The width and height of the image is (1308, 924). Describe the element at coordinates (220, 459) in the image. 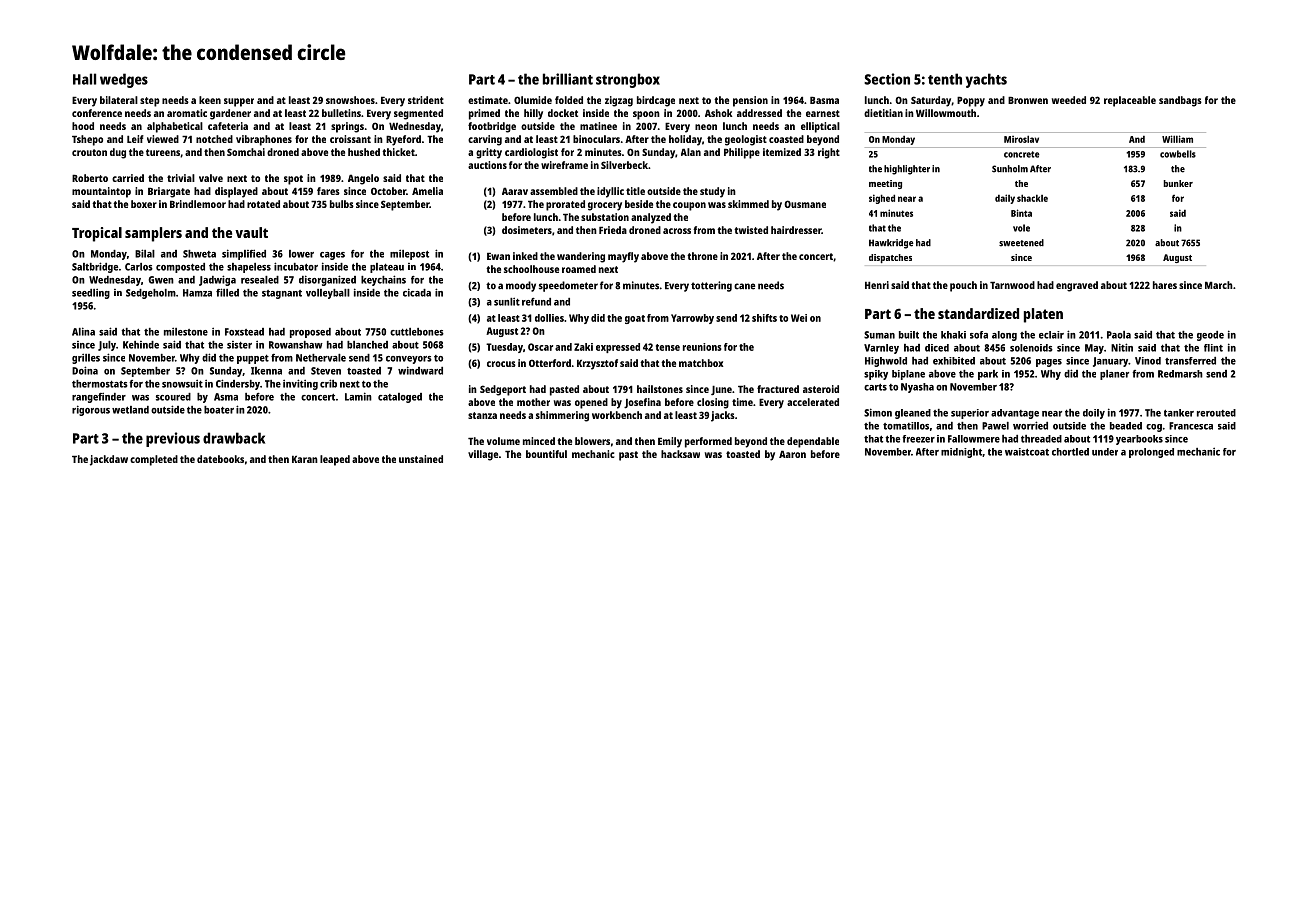

I see `datebooks` at that location.
